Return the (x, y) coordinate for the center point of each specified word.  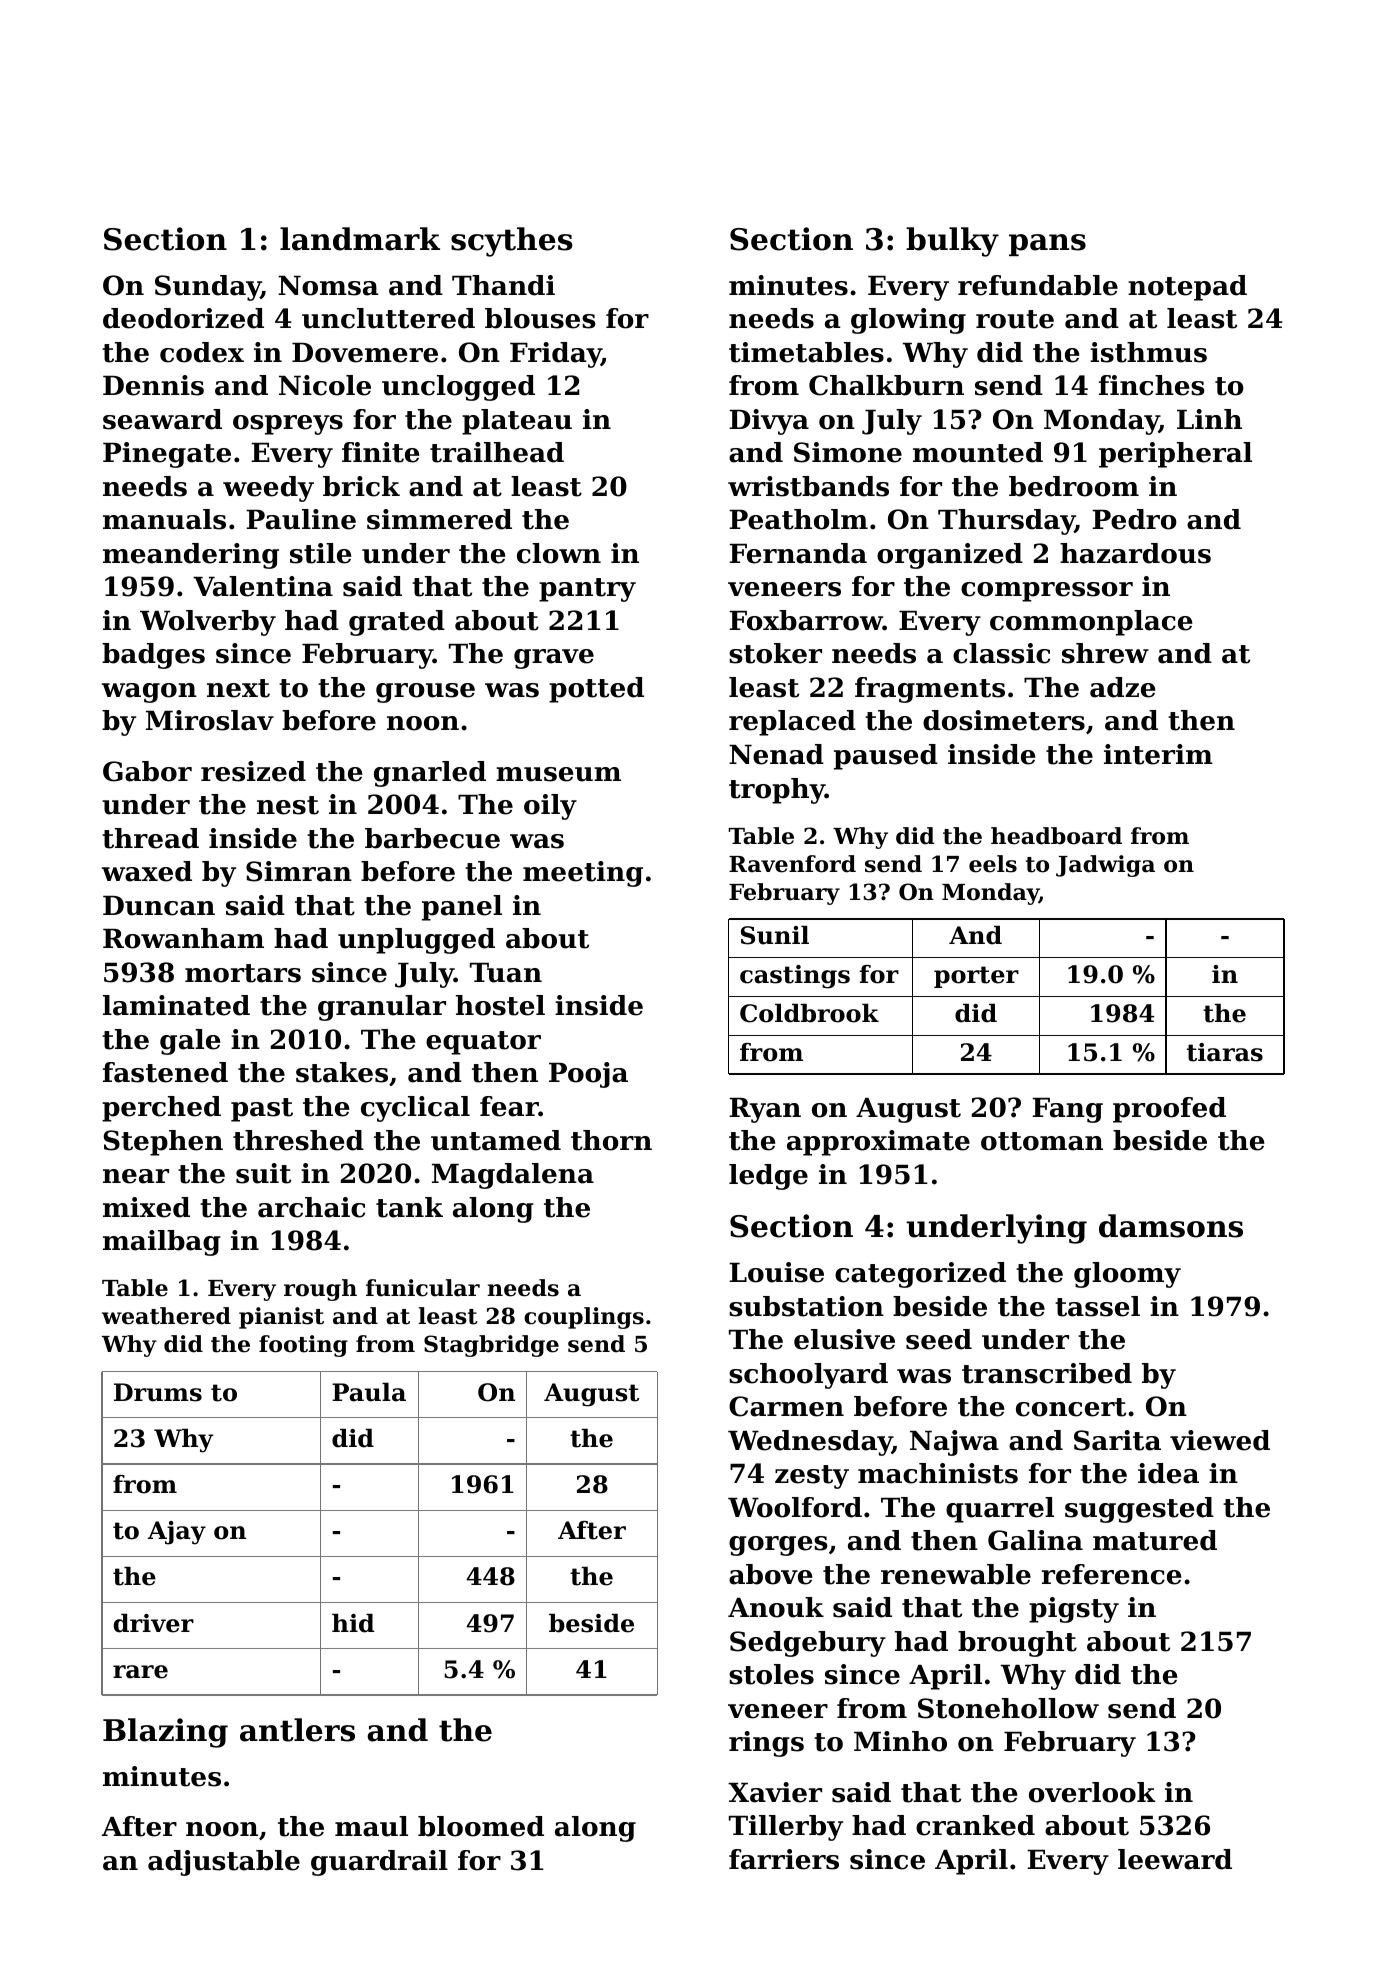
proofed (1169, 1110)
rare (140, 1672)
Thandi (503, 285)
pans (1047, 245)
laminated (176, 1005)
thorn (611, 1140)
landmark (360, 239)
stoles (771, 1674)
